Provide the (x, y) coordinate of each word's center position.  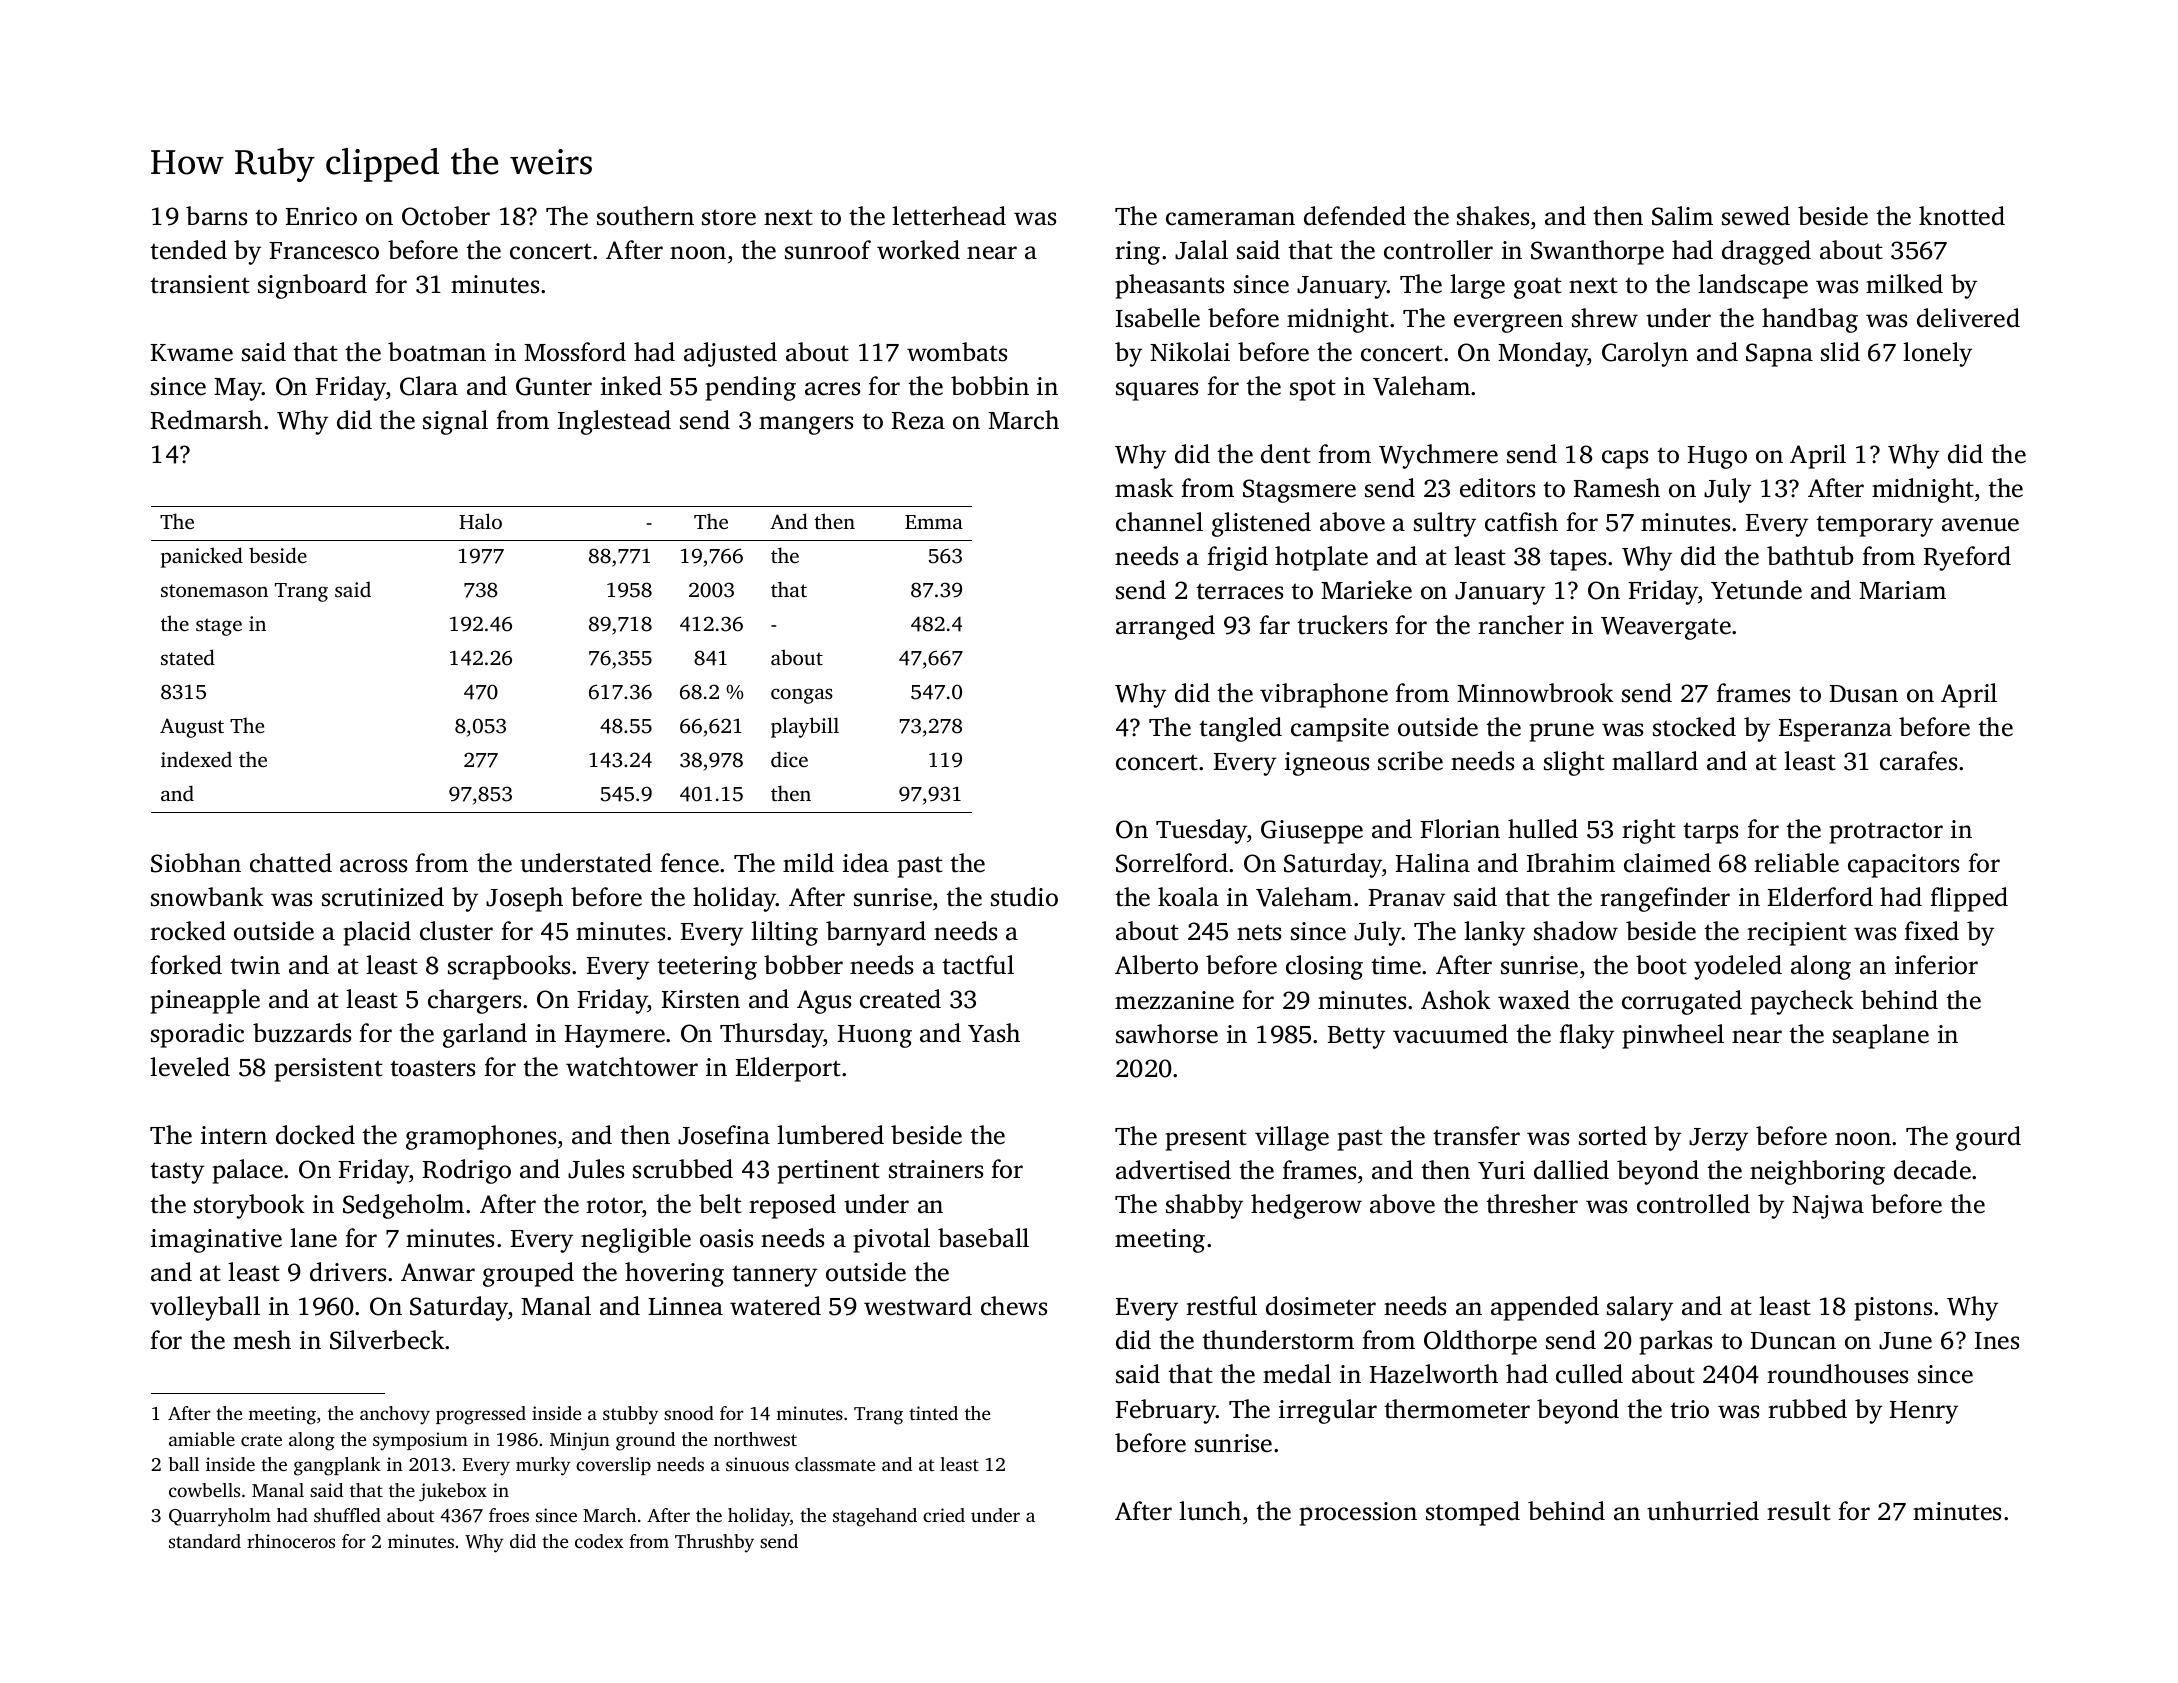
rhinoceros (291, 1541)
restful (1221, 1306)
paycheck (1802, 1002)
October (446, 216)
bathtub (1810, 556)
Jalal (1201, 250)
